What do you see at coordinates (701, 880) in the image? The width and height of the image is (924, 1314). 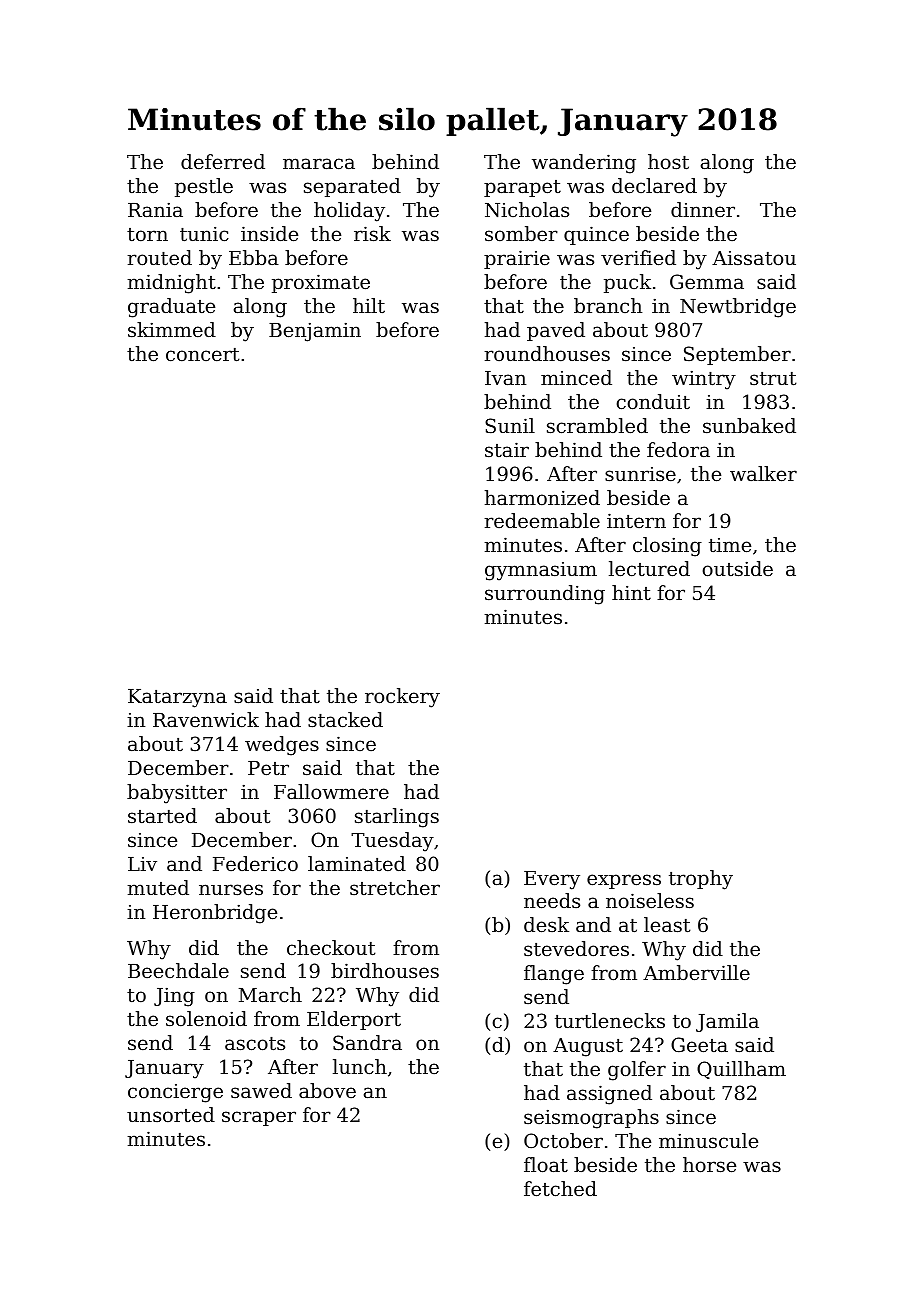 I see `trophy` at bounding box center [701, 880].
